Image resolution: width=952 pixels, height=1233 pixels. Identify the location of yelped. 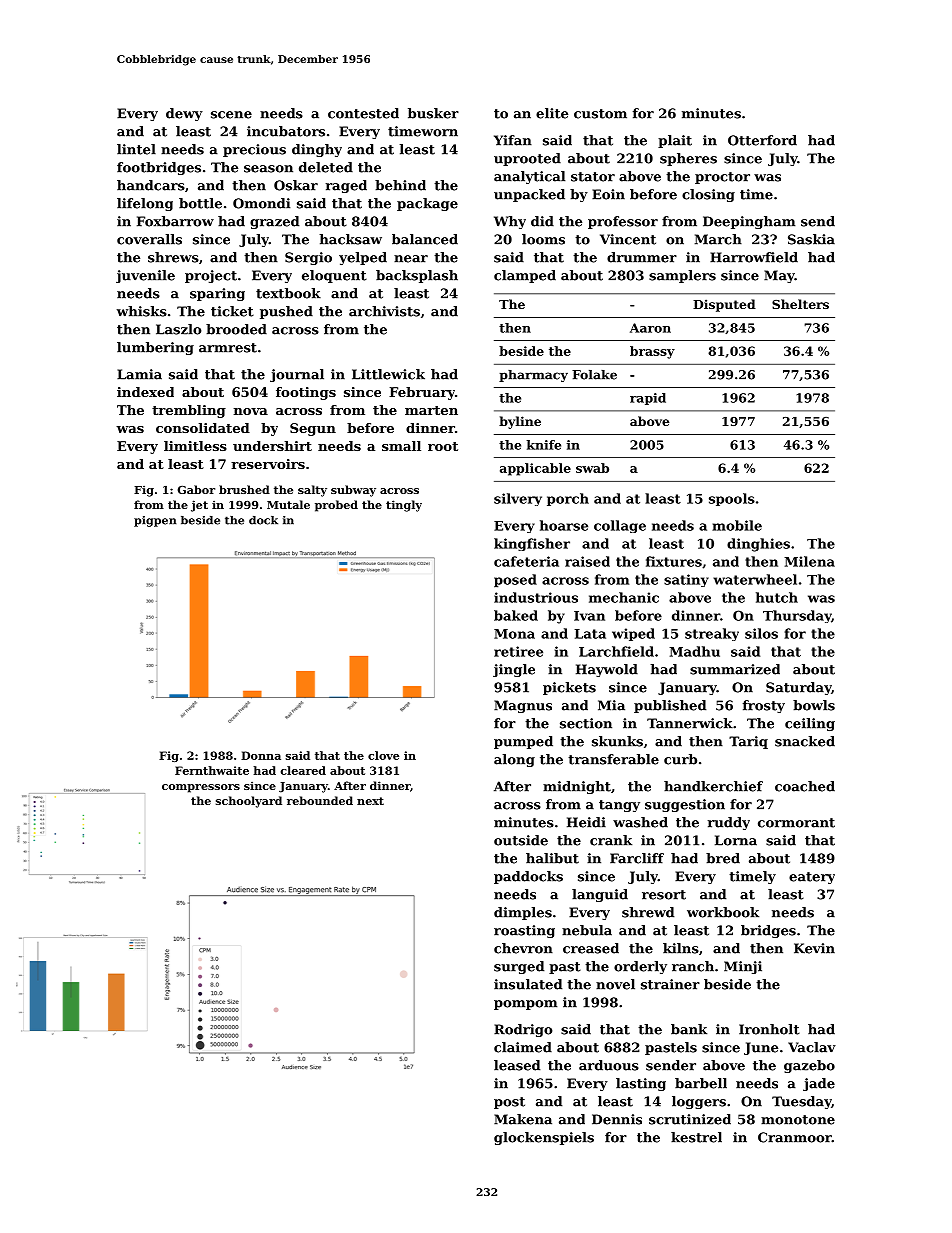
(363, 258).
